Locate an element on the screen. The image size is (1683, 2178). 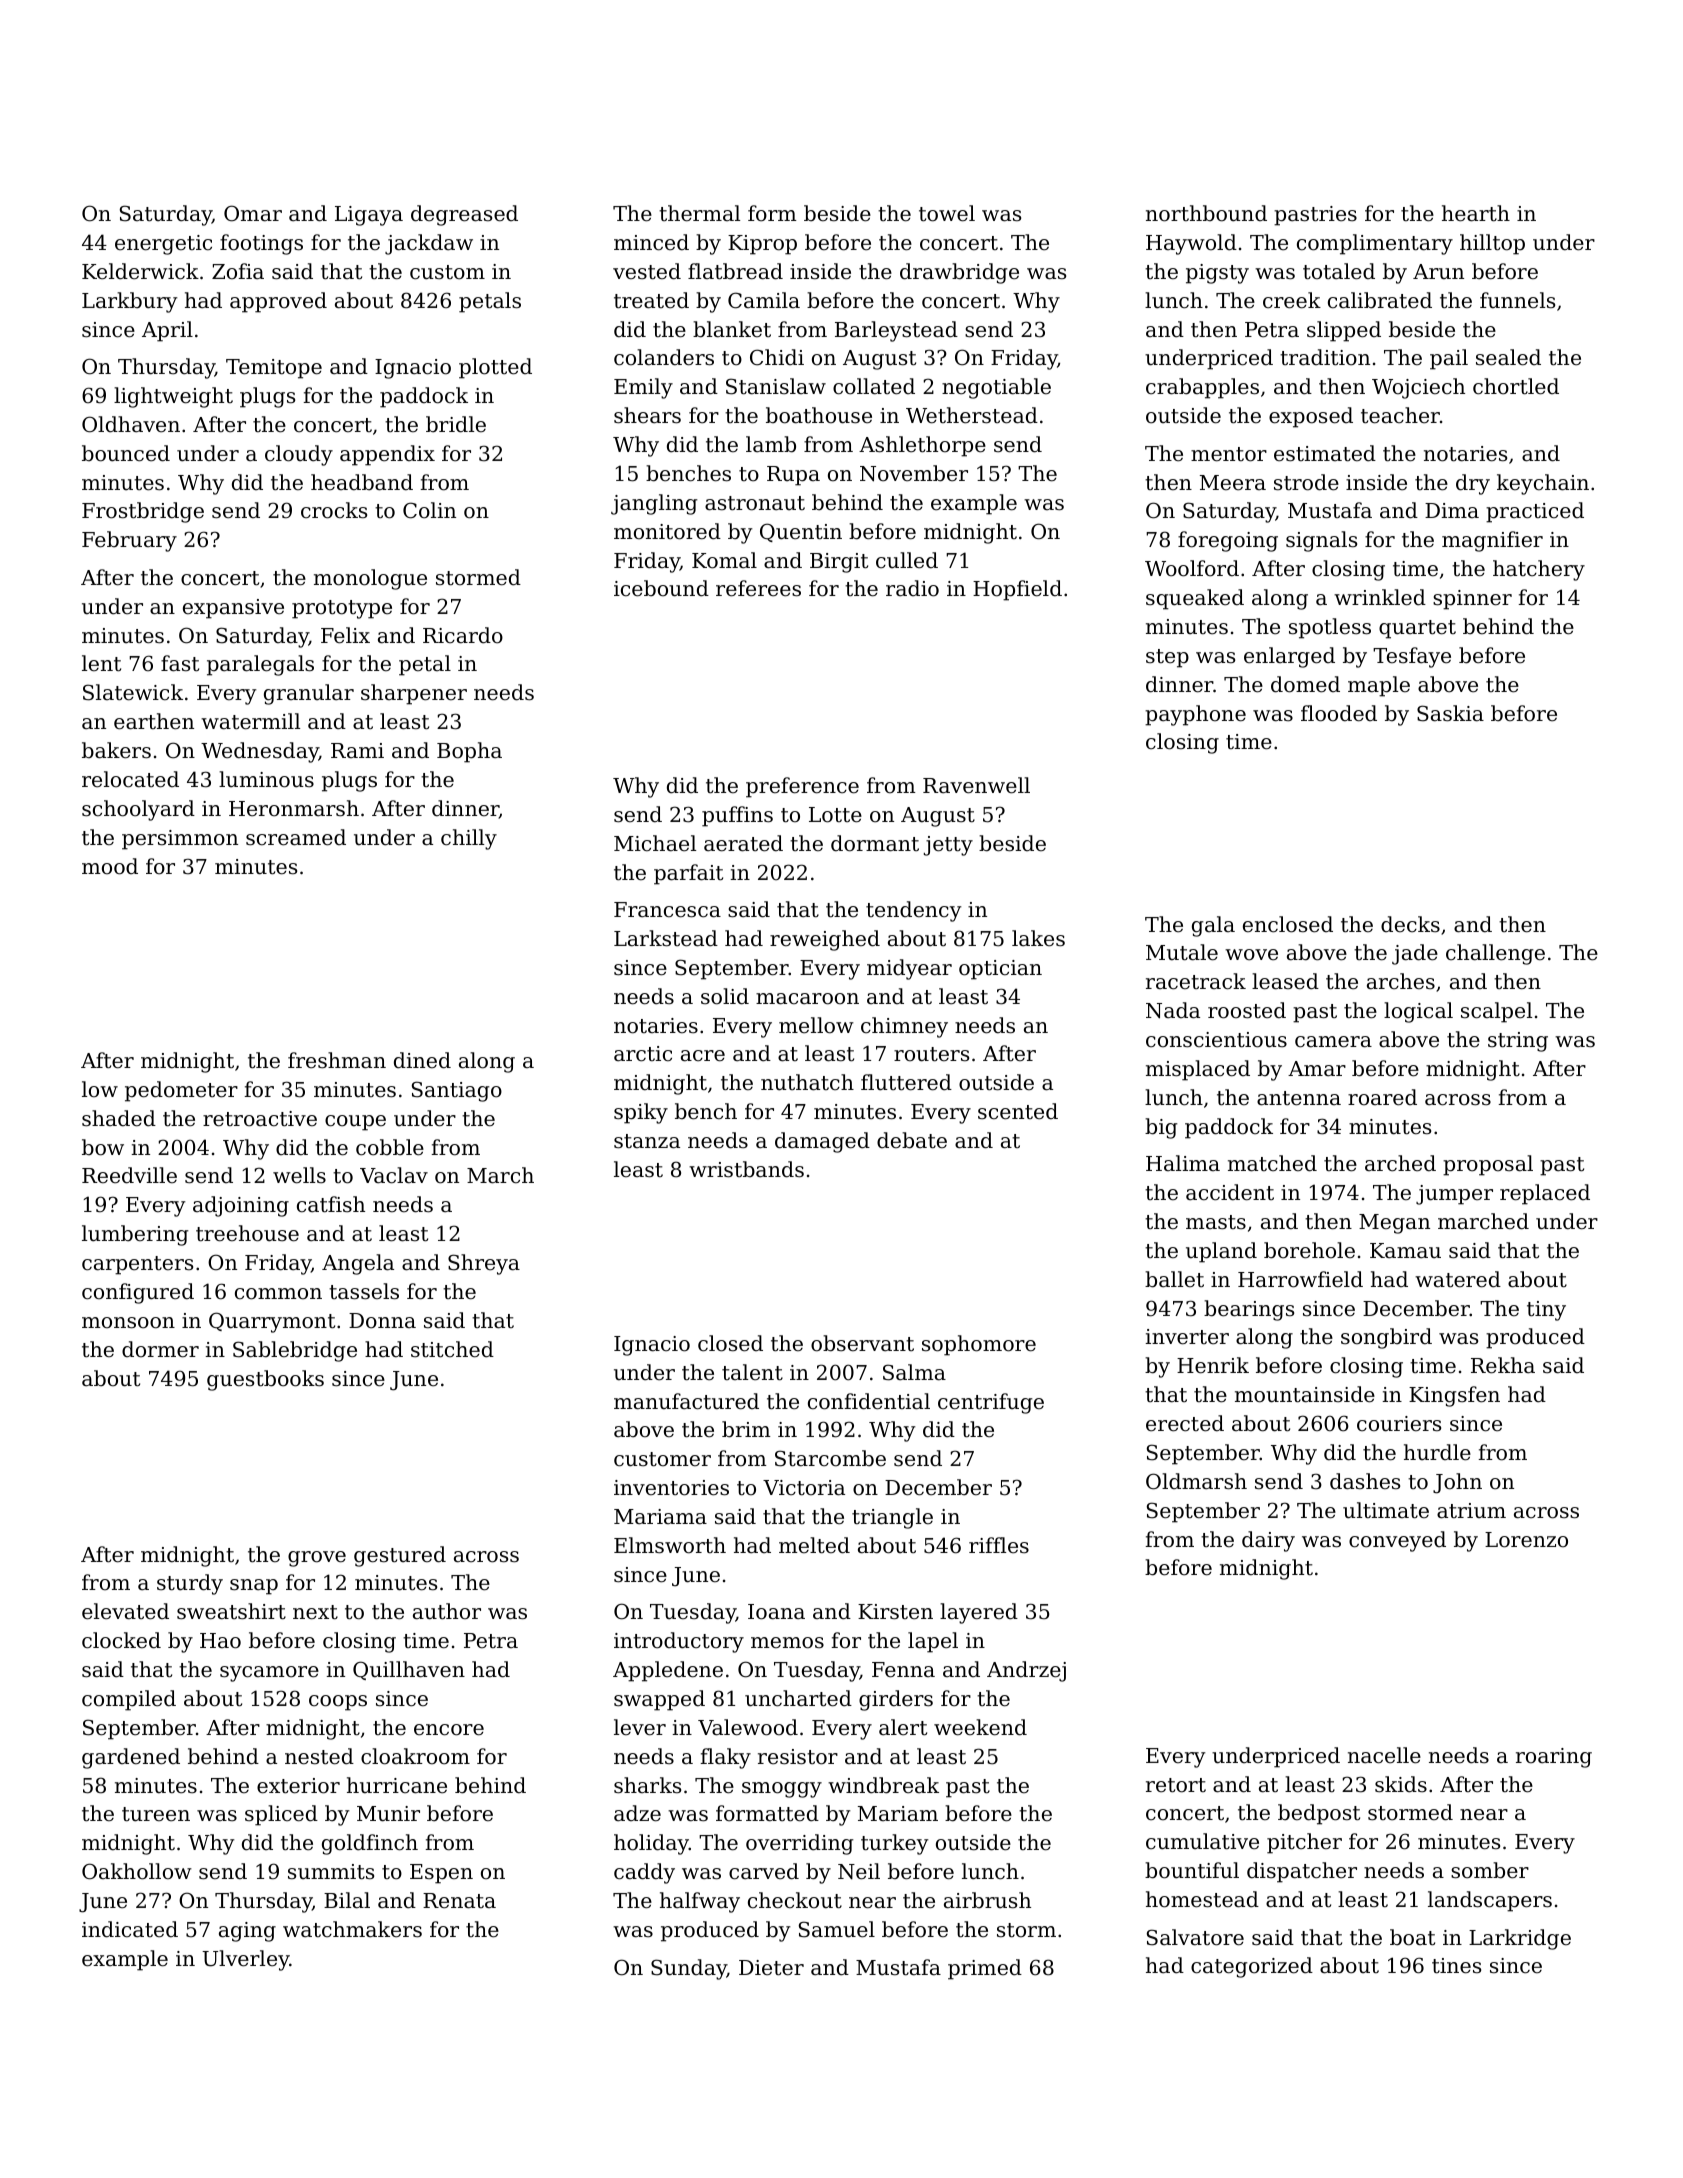
conveyed is located at coordinates (1397, 1541).
